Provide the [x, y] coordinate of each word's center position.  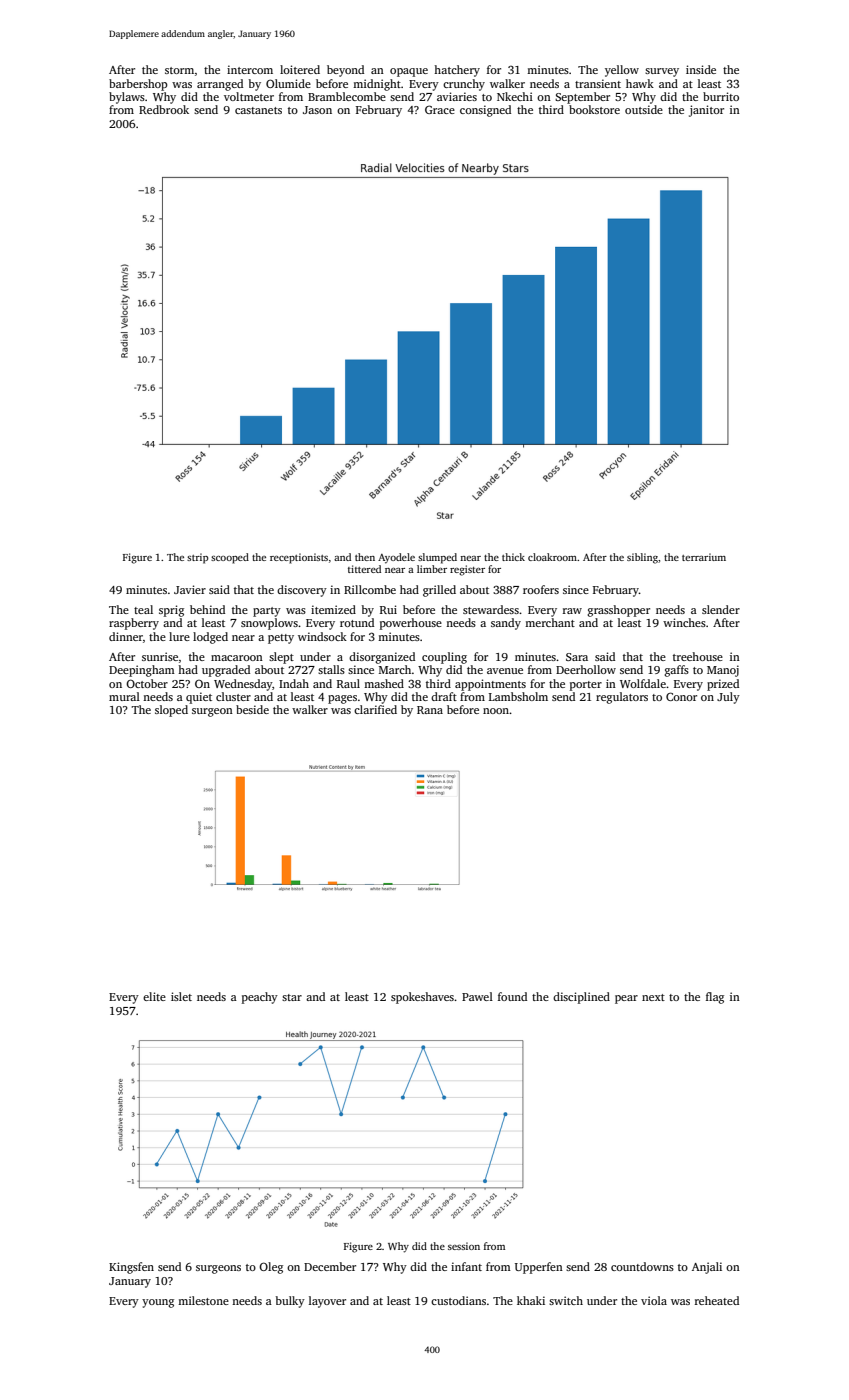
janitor [706, 111]
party [267, 612]
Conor [681, 696]
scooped [230, 558]
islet [181, 996]
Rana [430, 710]
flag [715, 998]
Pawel [477, 996]
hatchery [457, 71]
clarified [375, 709]
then [365, 557]
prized [723, 685]
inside [701, 69]
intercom [250, 69]
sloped [171, 711]
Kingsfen [131, 1268]
